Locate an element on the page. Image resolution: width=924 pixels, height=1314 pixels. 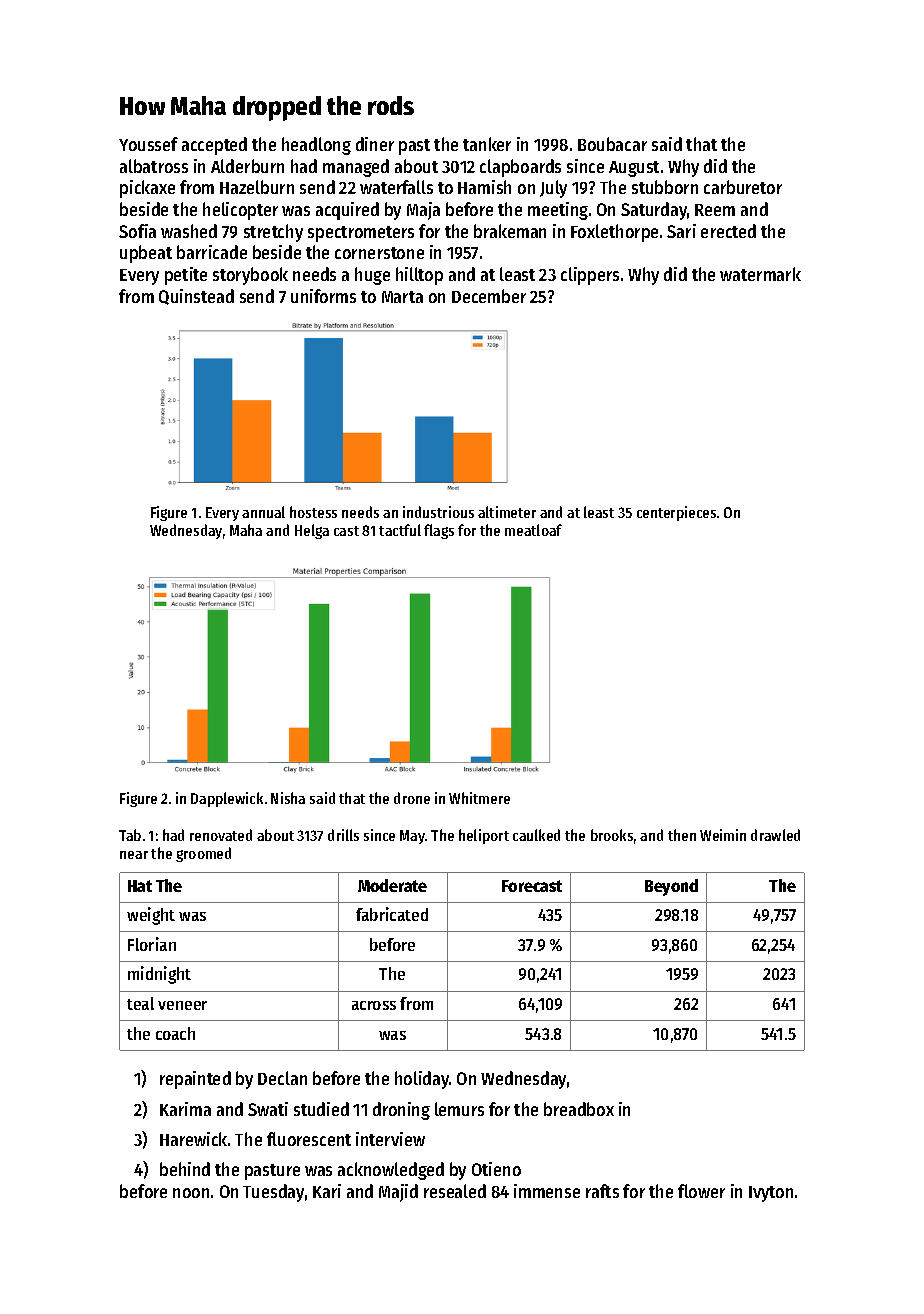
fabricated is located at coordinates (392, 914).
